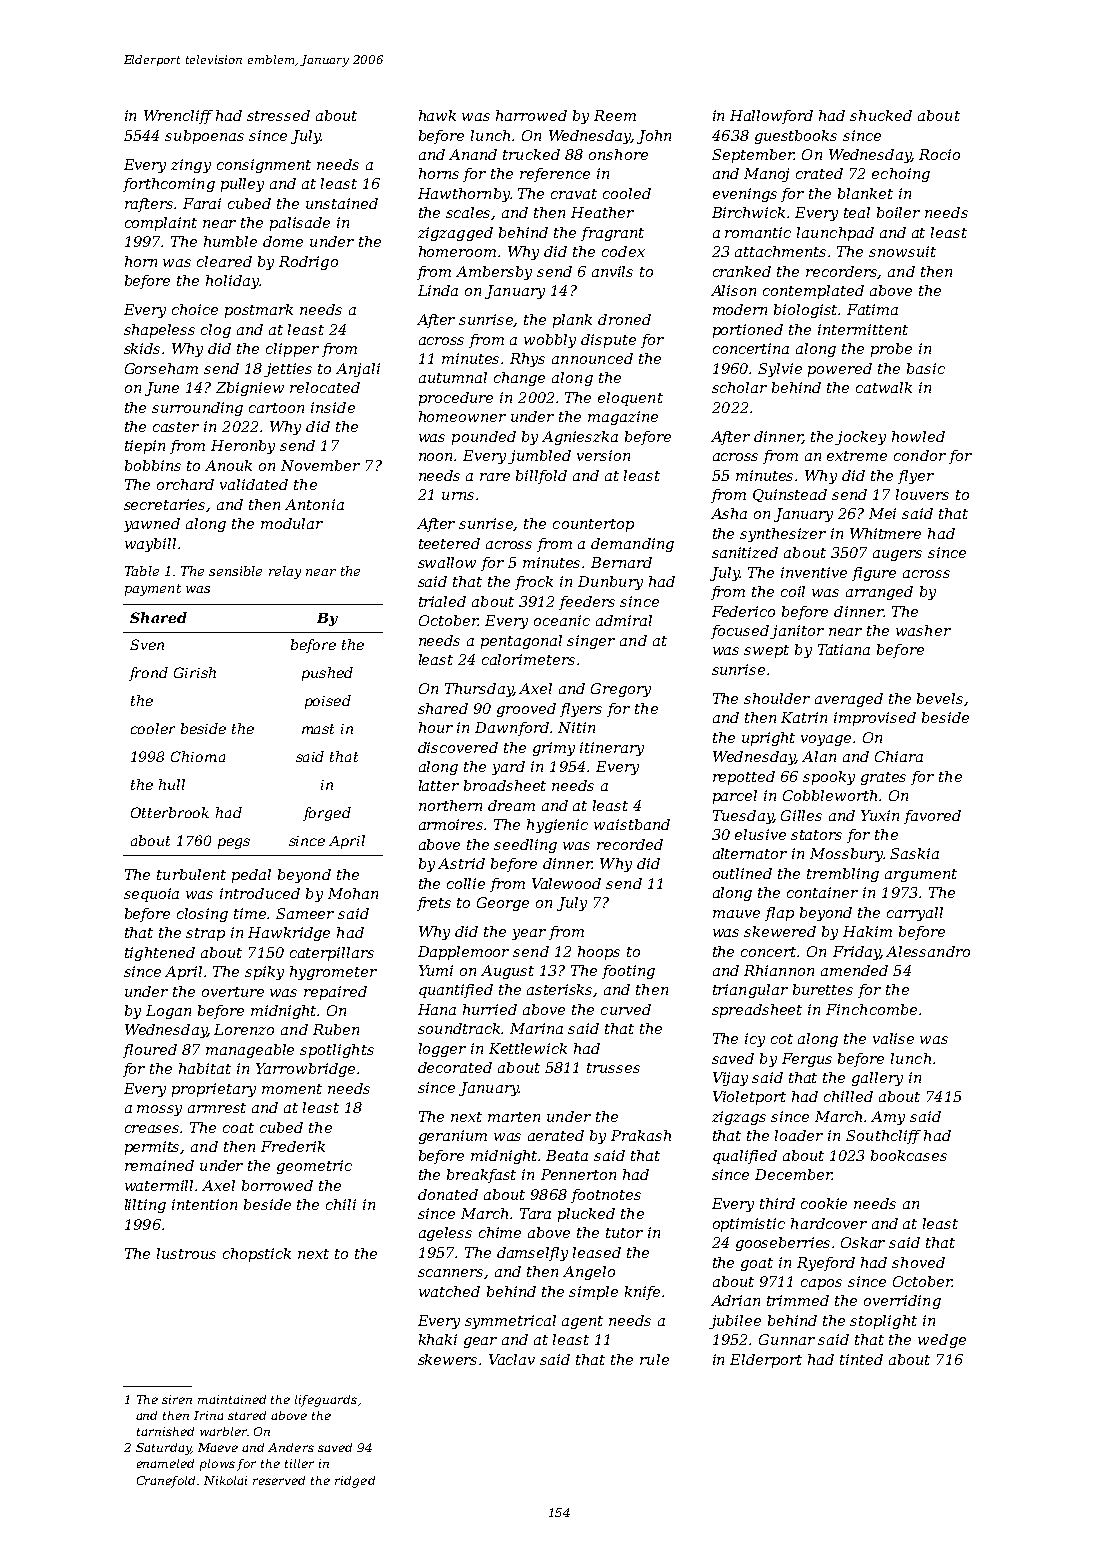 The image size is (1095, 1549). What do you see at coordinates (191, 874) in the image?
I see `turbulent` at bounding box center [191, 874].
